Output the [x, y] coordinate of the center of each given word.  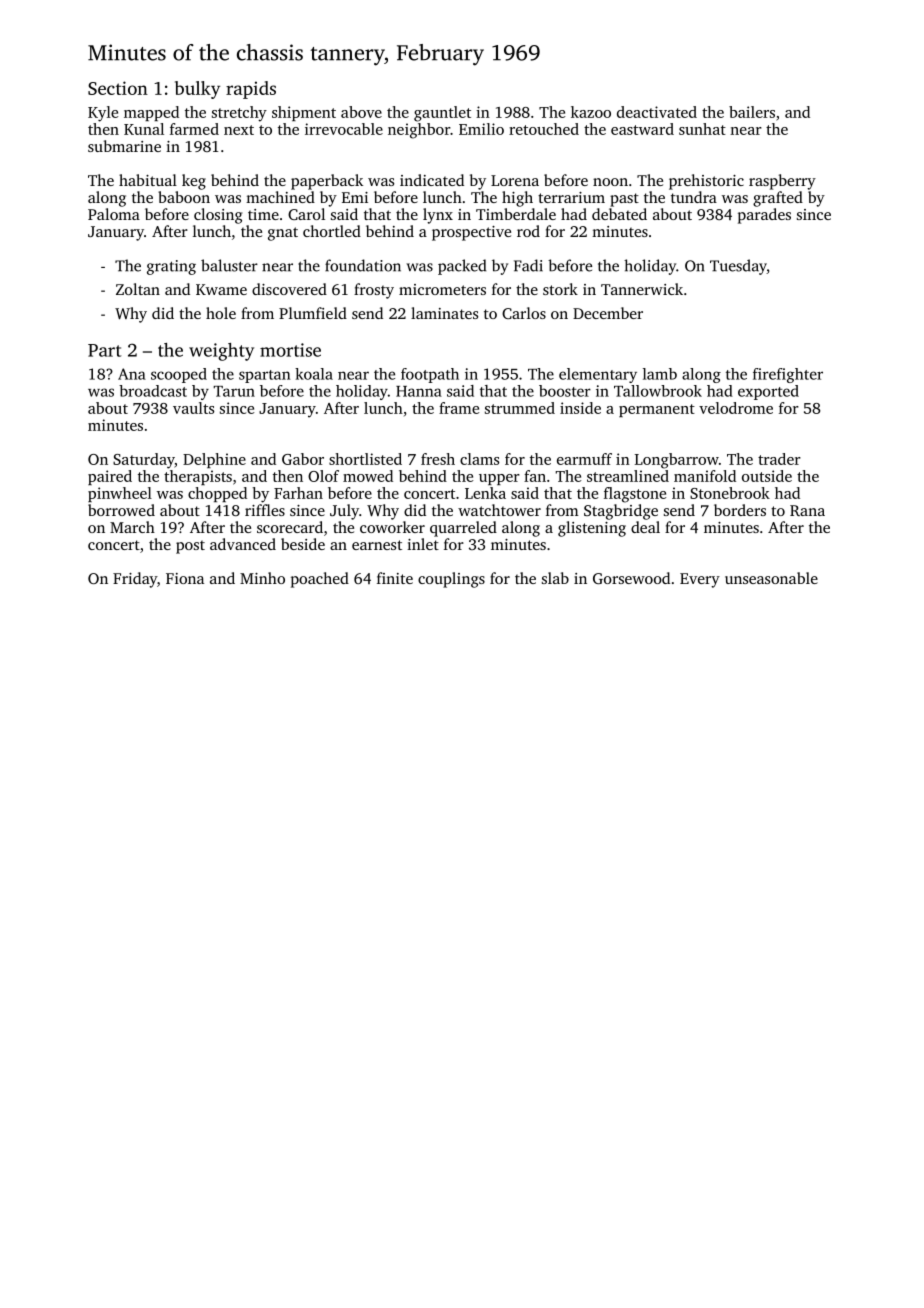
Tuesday [738, 267]
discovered [289, 289]
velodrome [736, 408]
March [132, 527]
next [239, 130]
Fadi [528, 265]
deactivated [657, 112]
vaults [193, 408]
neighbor [419, 131]
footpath [430, 375]
